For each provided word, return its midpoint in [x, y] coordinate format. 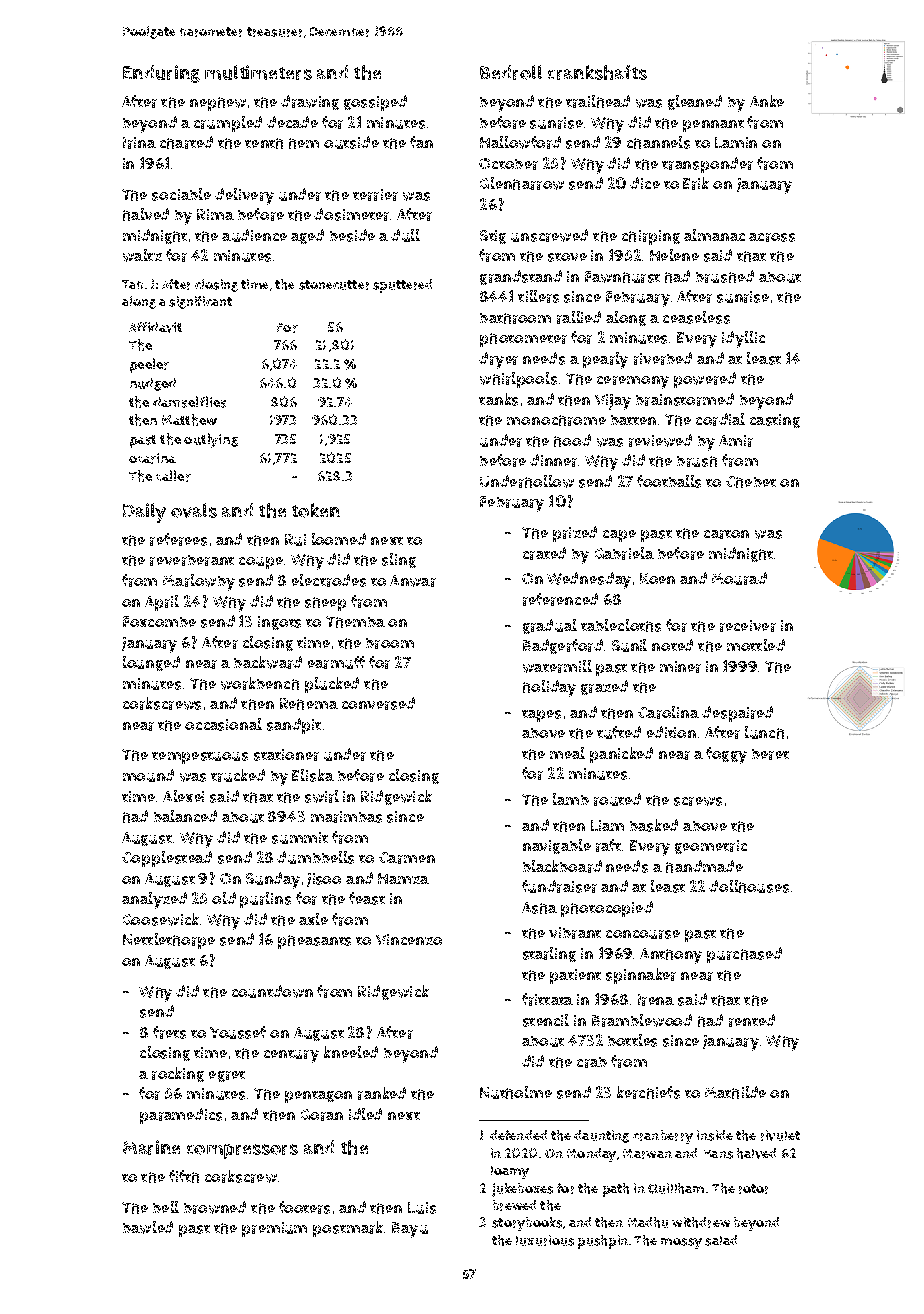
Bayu [410, 1230]
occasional [223, 724]
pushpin [603, 1242]
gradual [550, 626]
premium [274, 1229]
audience [254, 235]
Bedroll [511, 72]
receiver [748, 626]
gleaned [695, 102]
